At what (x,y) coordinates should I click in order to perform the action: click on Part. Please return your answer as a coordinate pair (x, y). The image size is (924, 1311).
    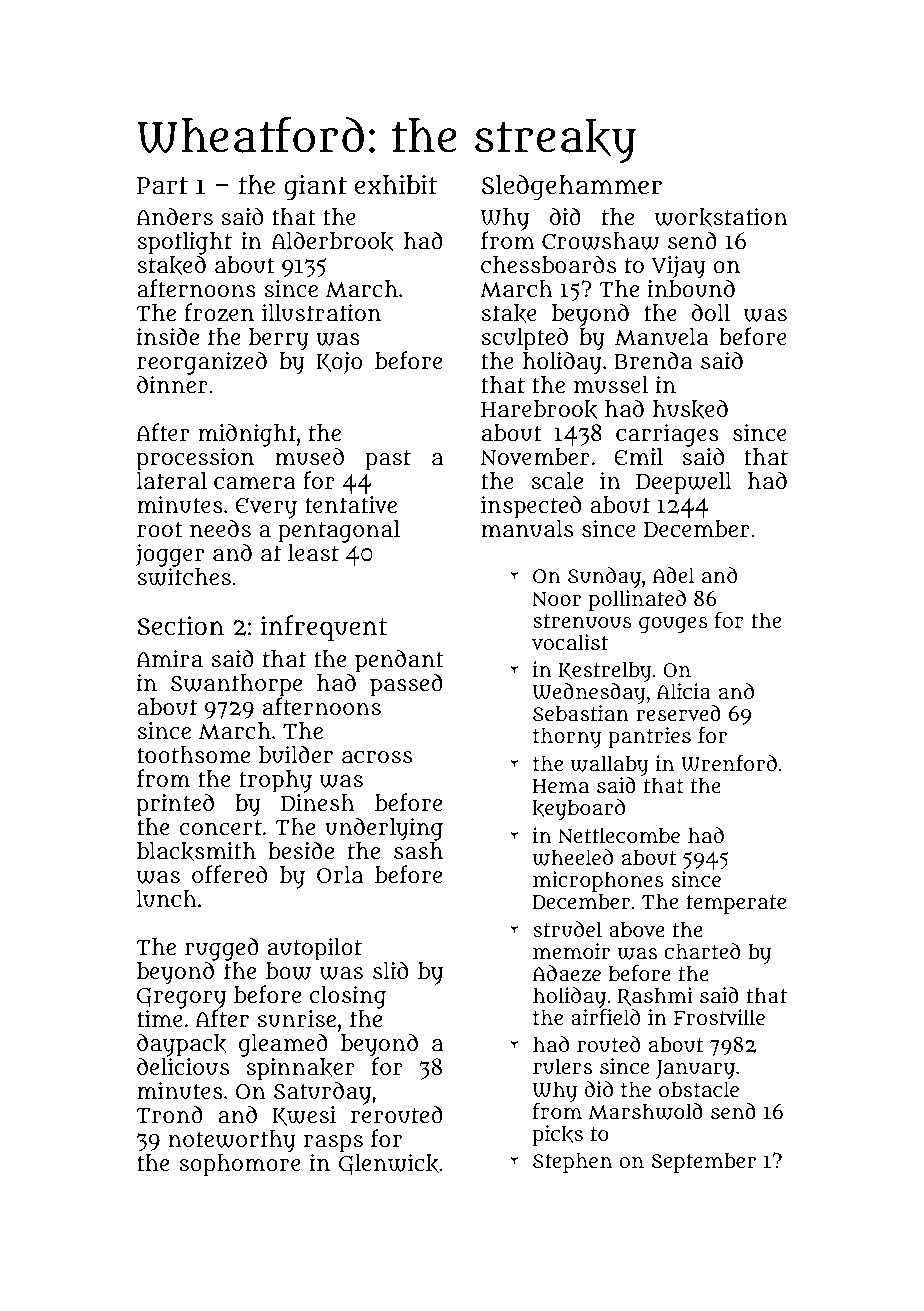
    Looking at the image, I should click on (162, 186).
